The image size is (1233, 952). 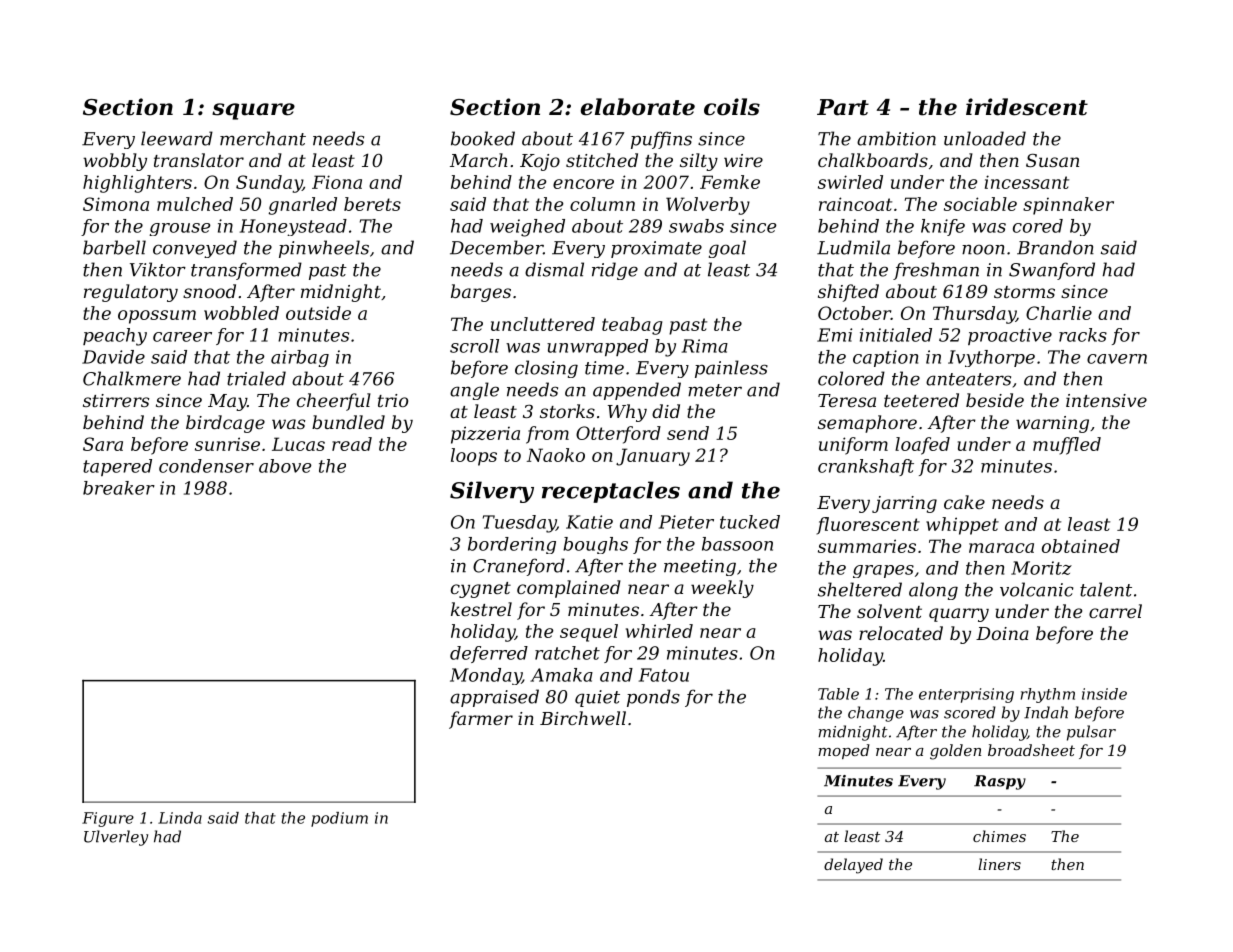 I want to click on chalkboards, so click(x=873, y=160).
